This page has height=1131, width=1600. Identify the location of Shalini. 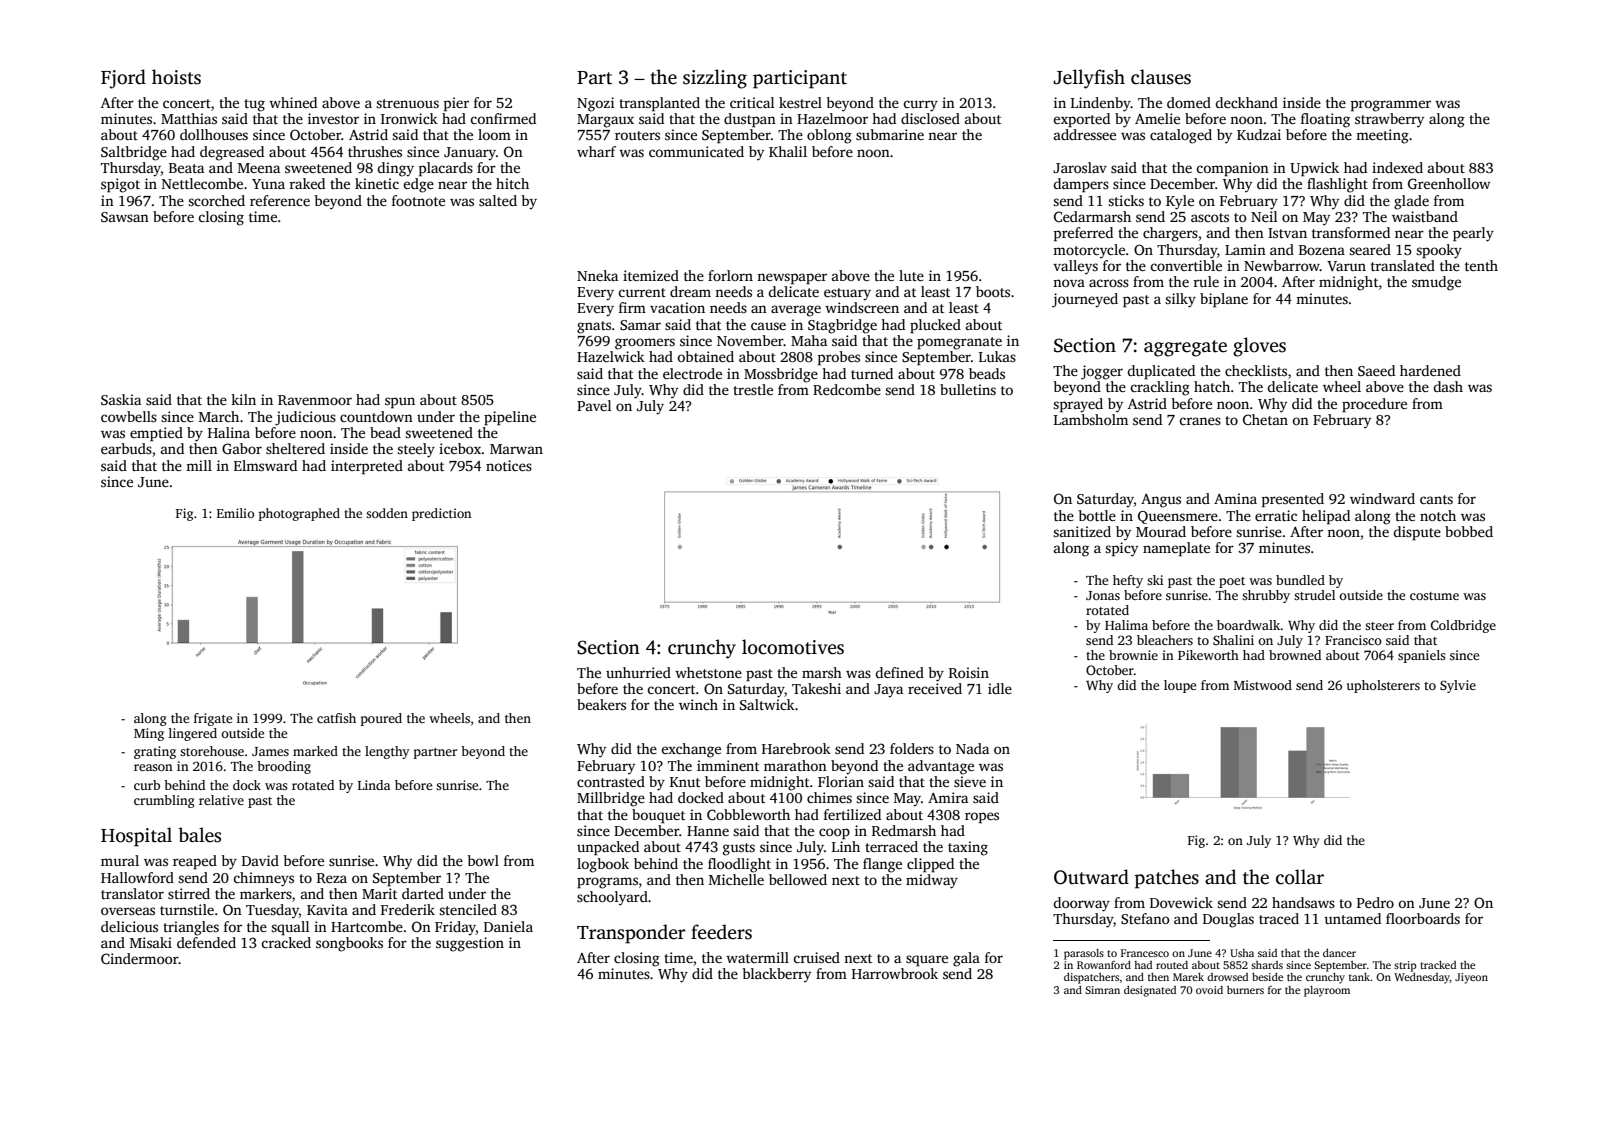
(1233, 640).
